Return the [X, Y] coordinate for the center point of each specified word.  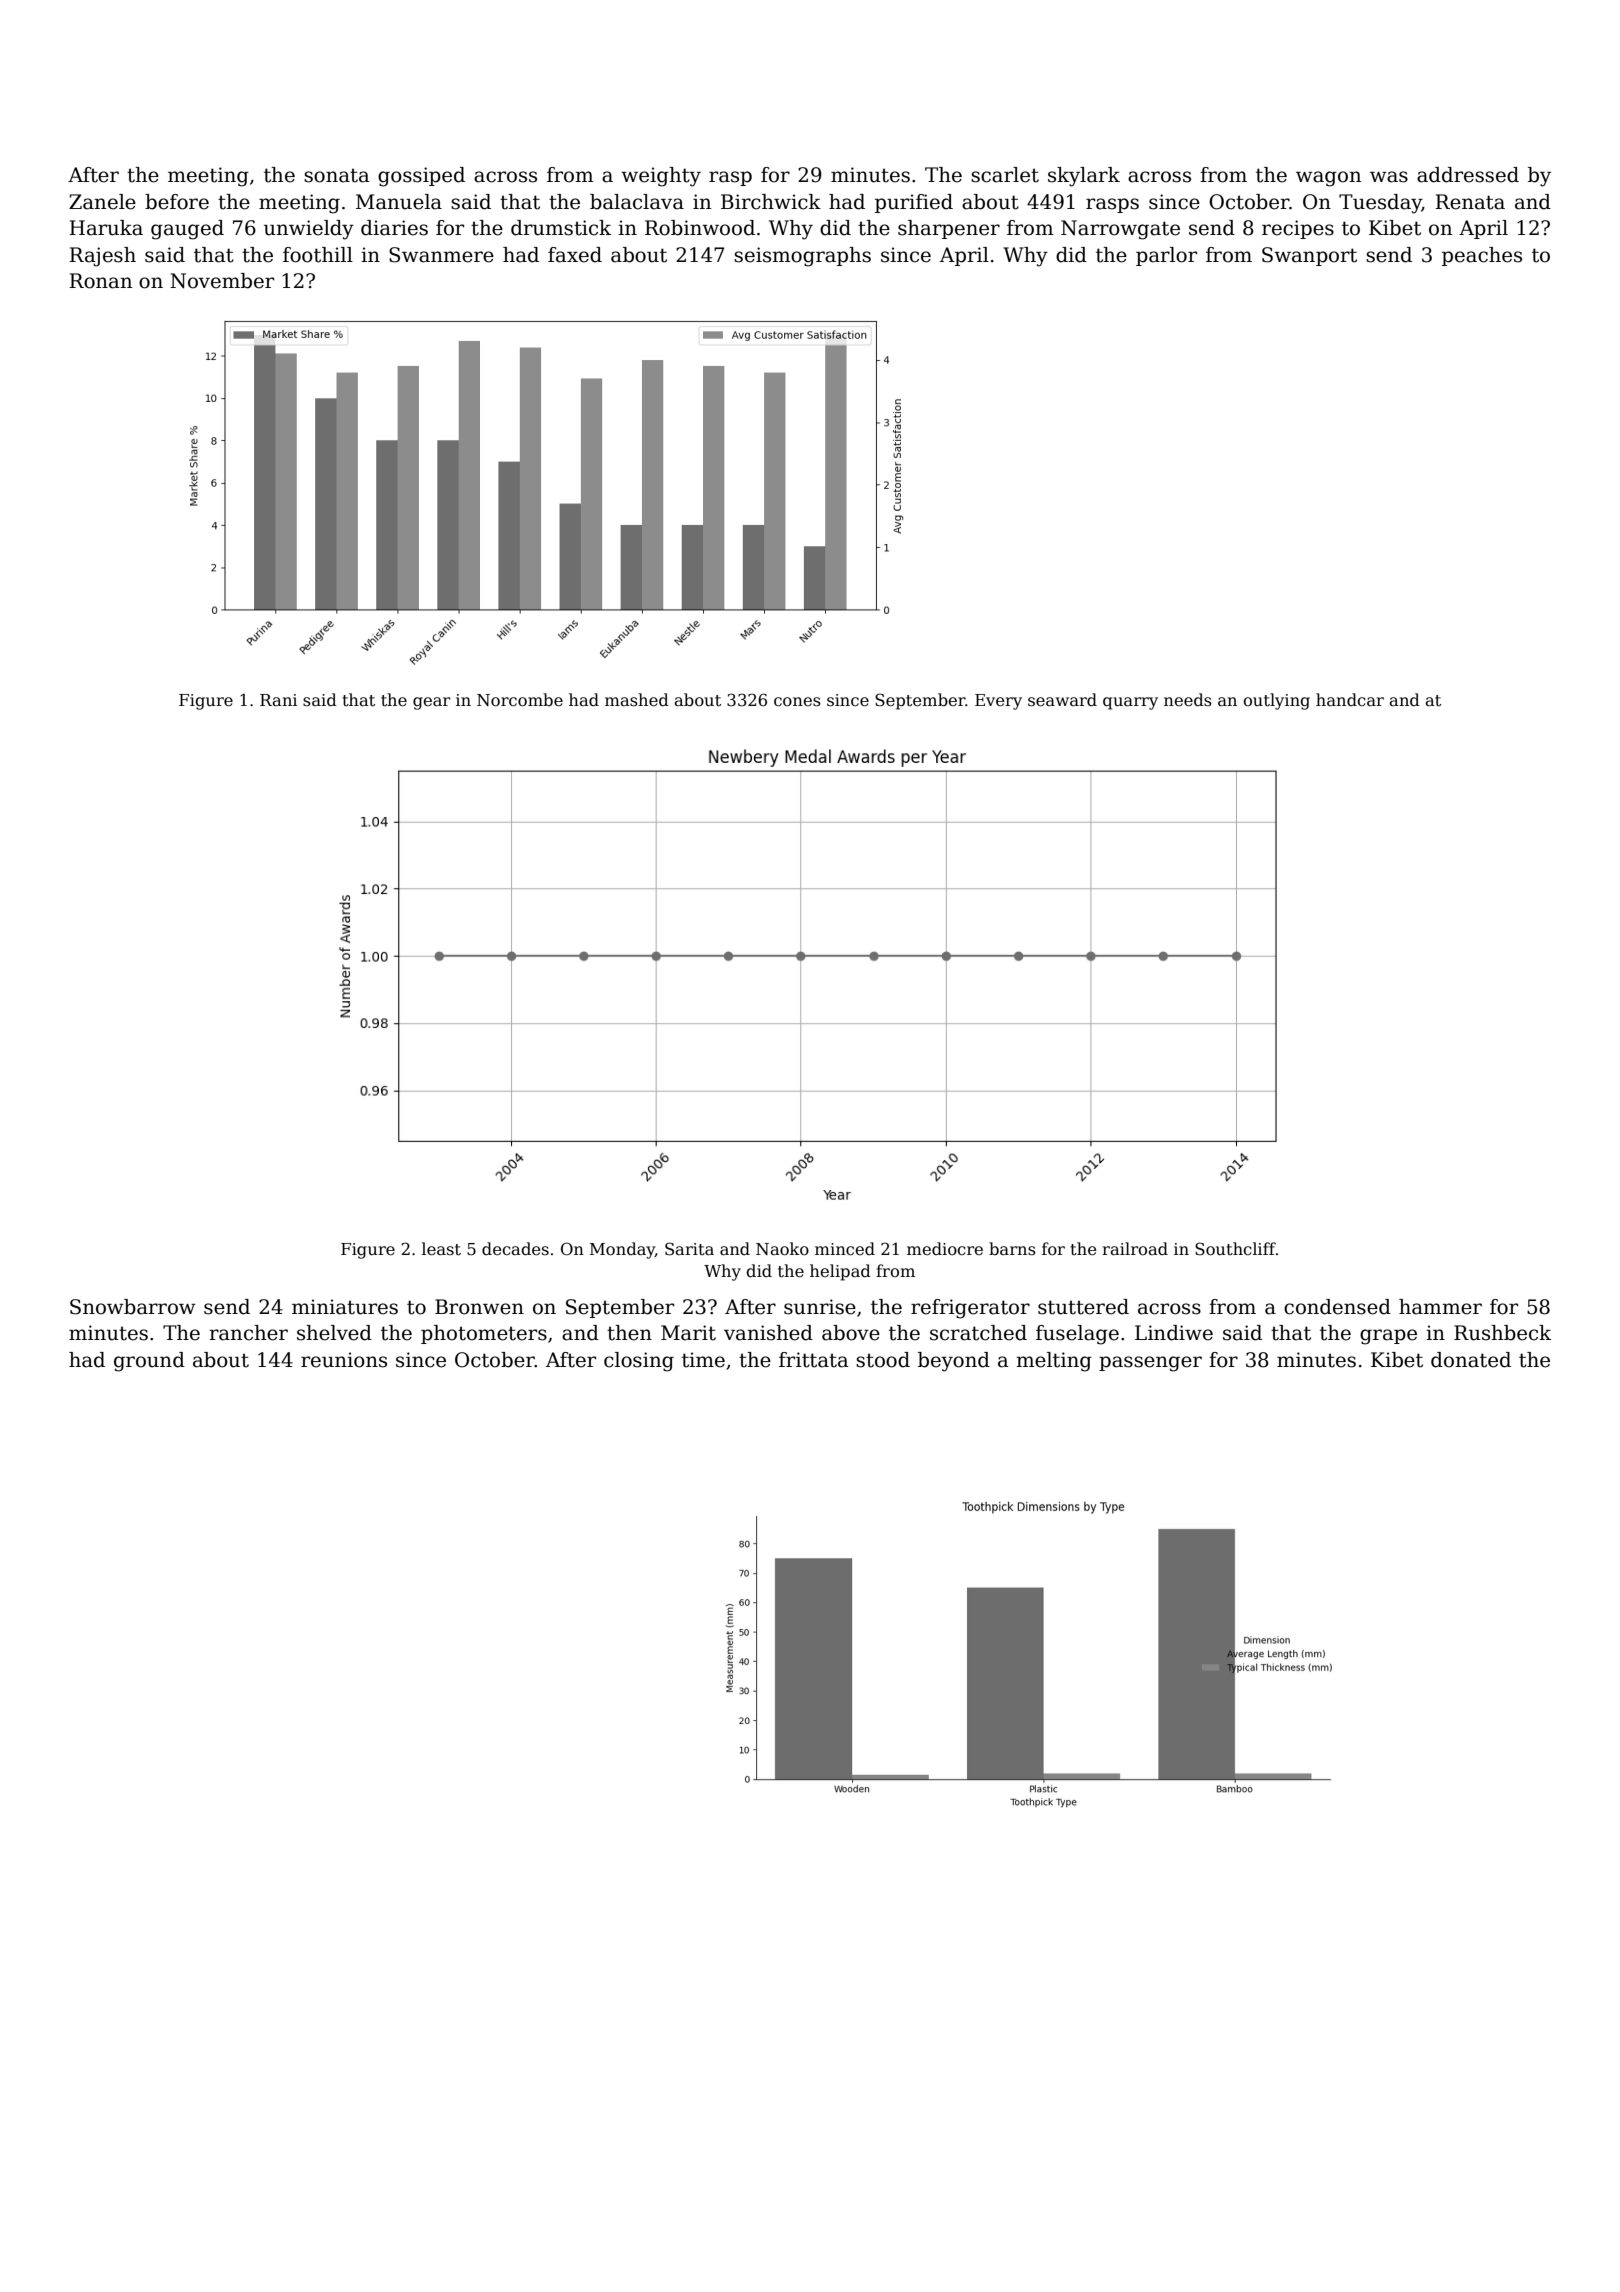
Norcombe [520, 700]
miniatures [345, 1307]
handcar [1350, 699]
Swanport [1309, 256]
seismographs [802, 257]
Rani [278, 700]
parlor [1166, 256]
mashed [637, 700]
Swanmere [441, 255]
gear [432, 703]
